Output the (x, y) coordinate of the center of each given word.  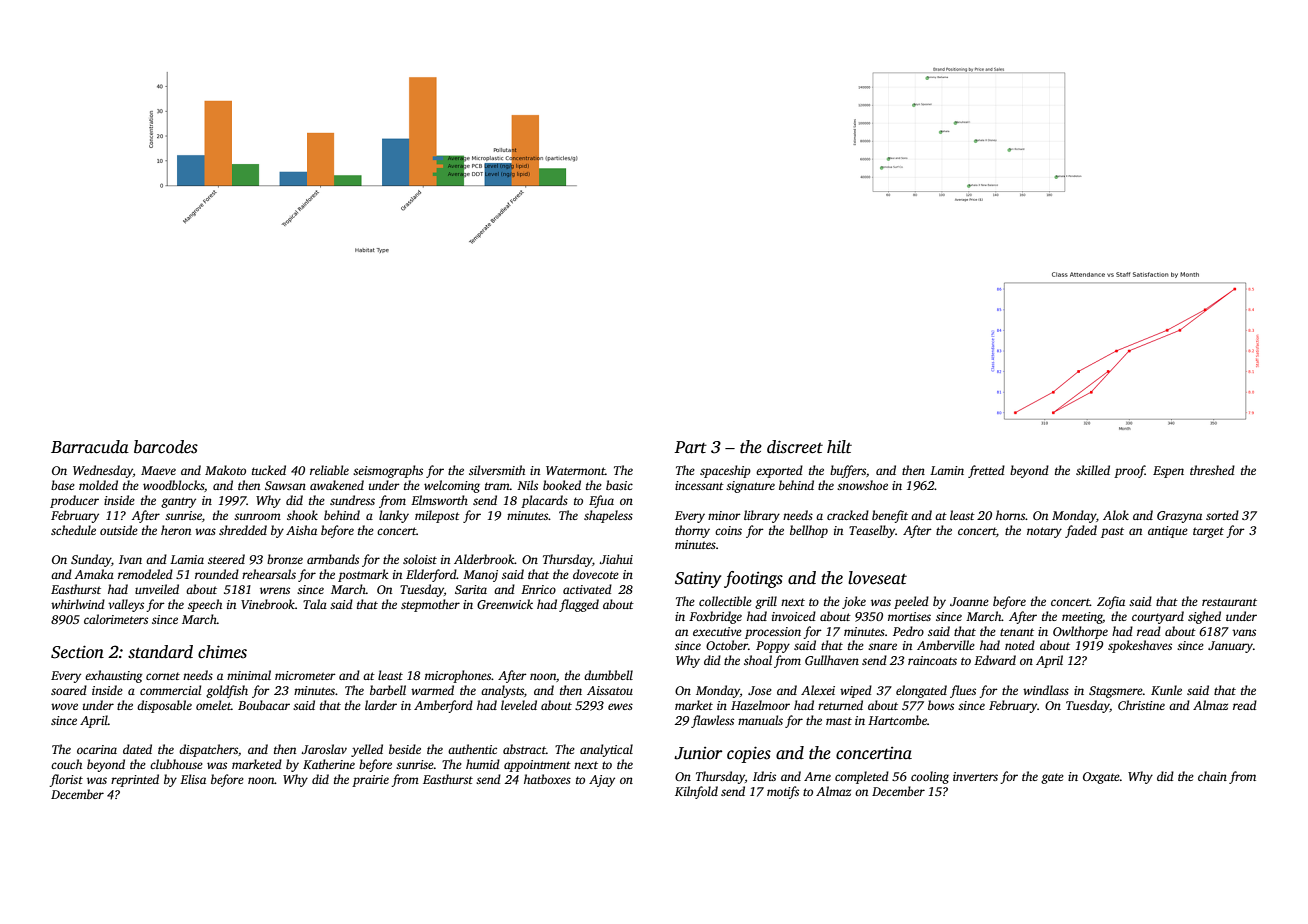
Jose (760, 690)
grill (766, 602)
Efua (601, 501)
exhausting (113, 676)
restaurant (1229, 602)
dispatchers (208, 750)
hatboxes (547, 779)
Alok (1116, 515)
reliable (329, 470)
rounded (217, 574)
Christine (1141, 705)
